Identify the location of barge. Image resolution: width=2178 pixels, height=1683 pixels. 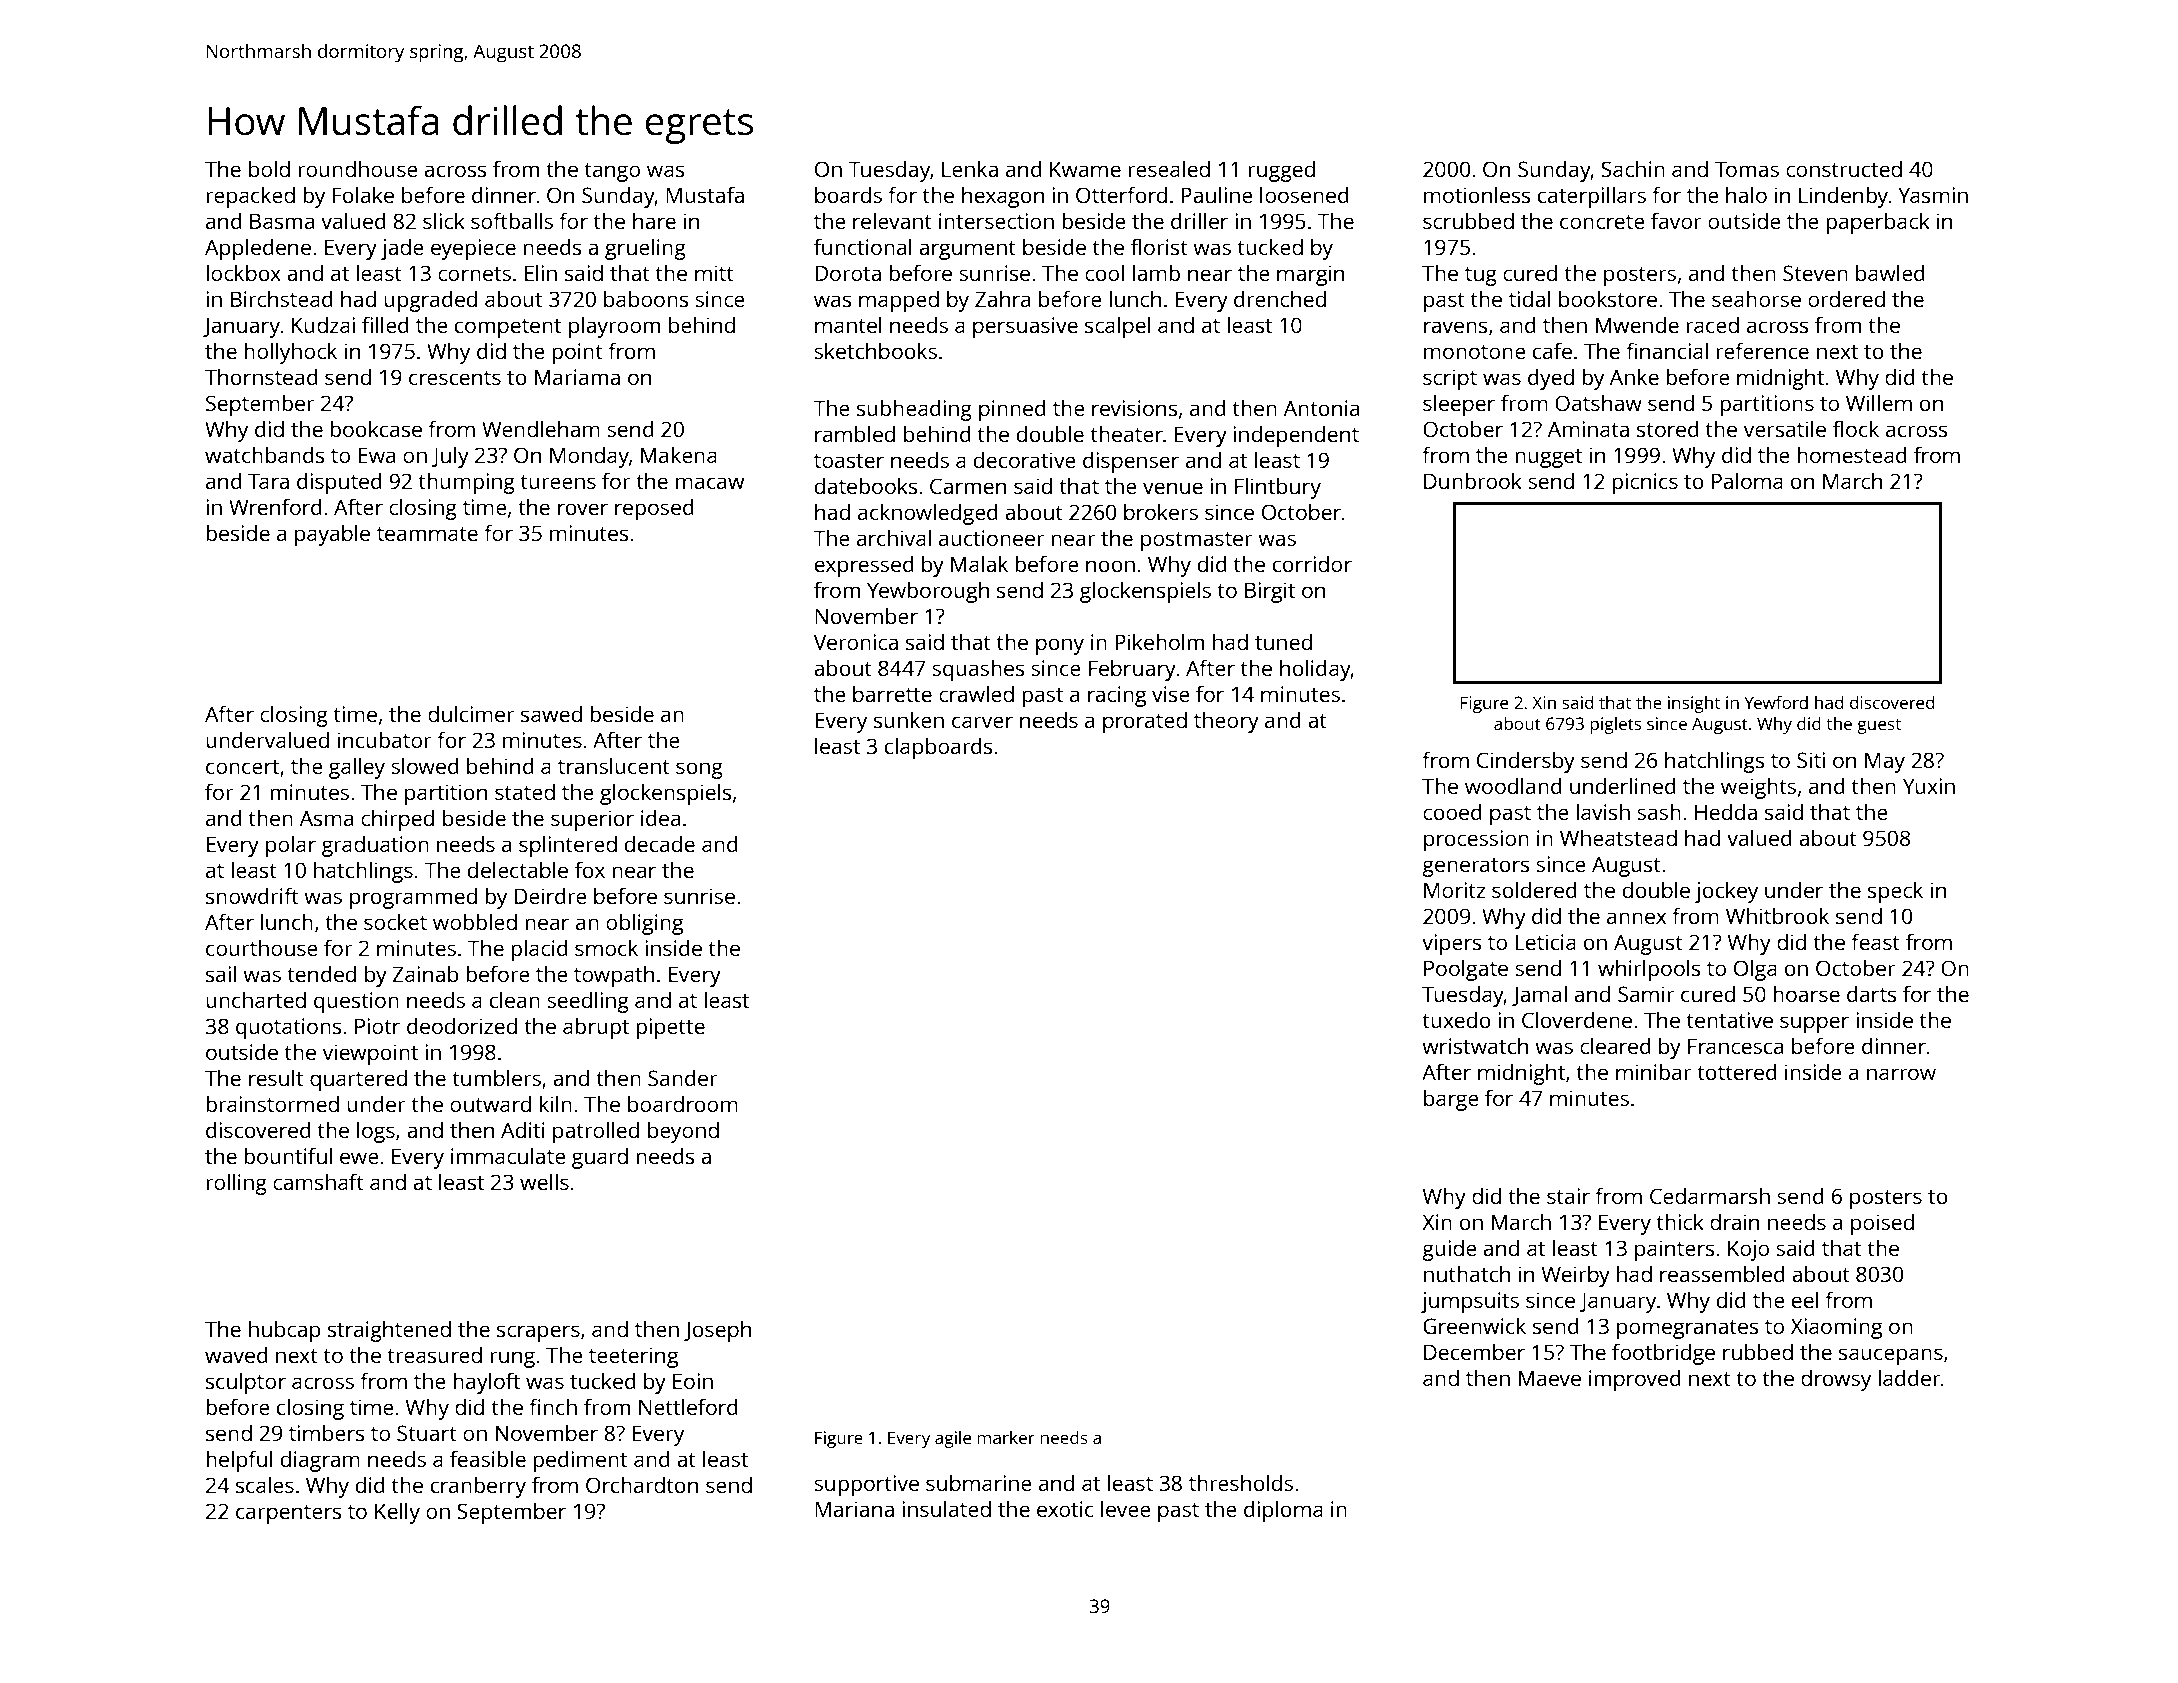
(1451, 1100).
